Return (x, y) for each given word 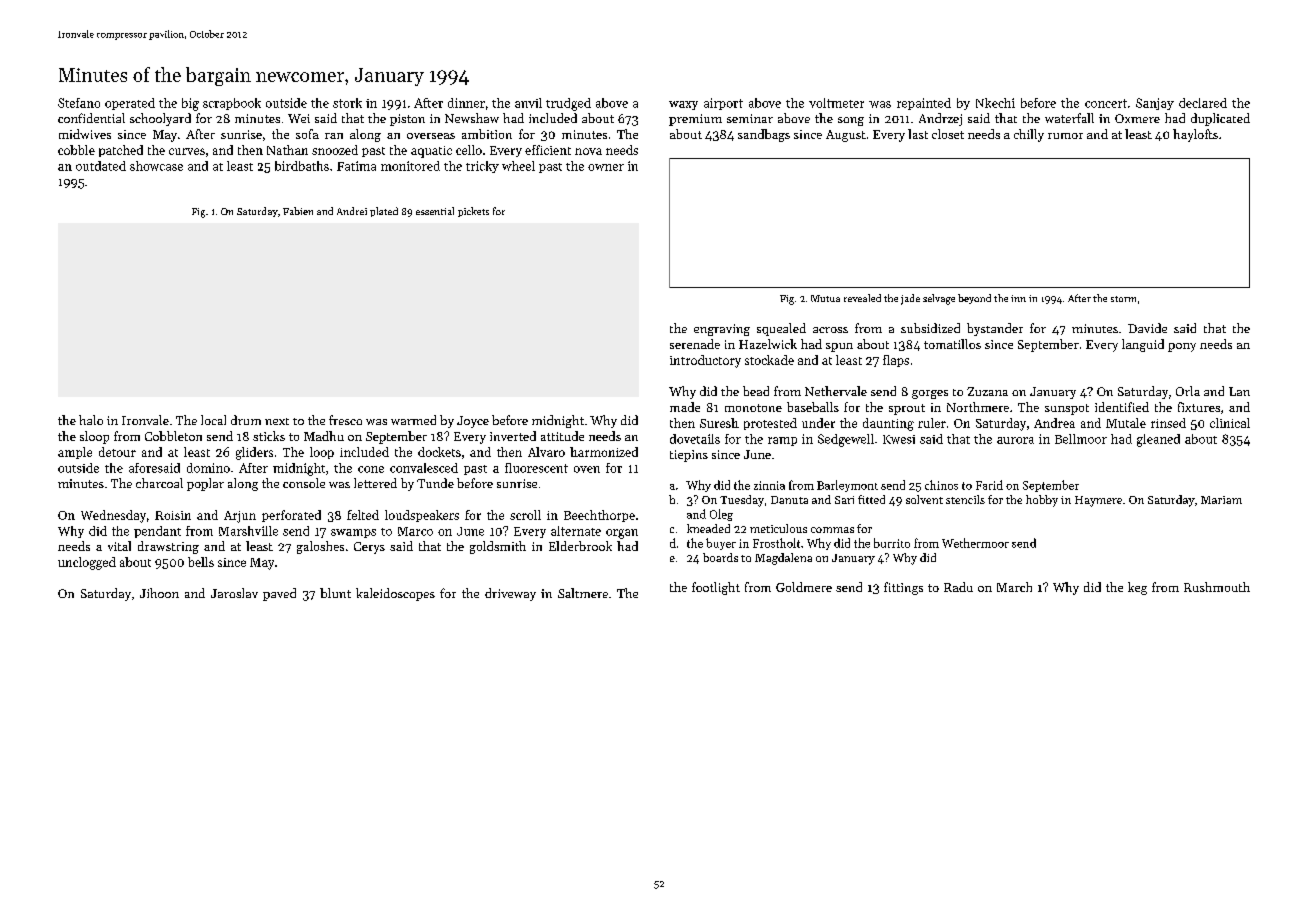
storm (1123, 299)
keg (1137, 588)
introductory (705, 361)
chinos (941, 485)
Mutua (825, 298)
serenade (695, 344)
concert (1106, 103)
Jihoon (159, 593)
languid (1143, 345)
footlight (716, 588)
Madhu (324, 436)
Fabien (298, 211)
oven (587, 469)
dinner (466, 103)
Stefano (79, 103)
